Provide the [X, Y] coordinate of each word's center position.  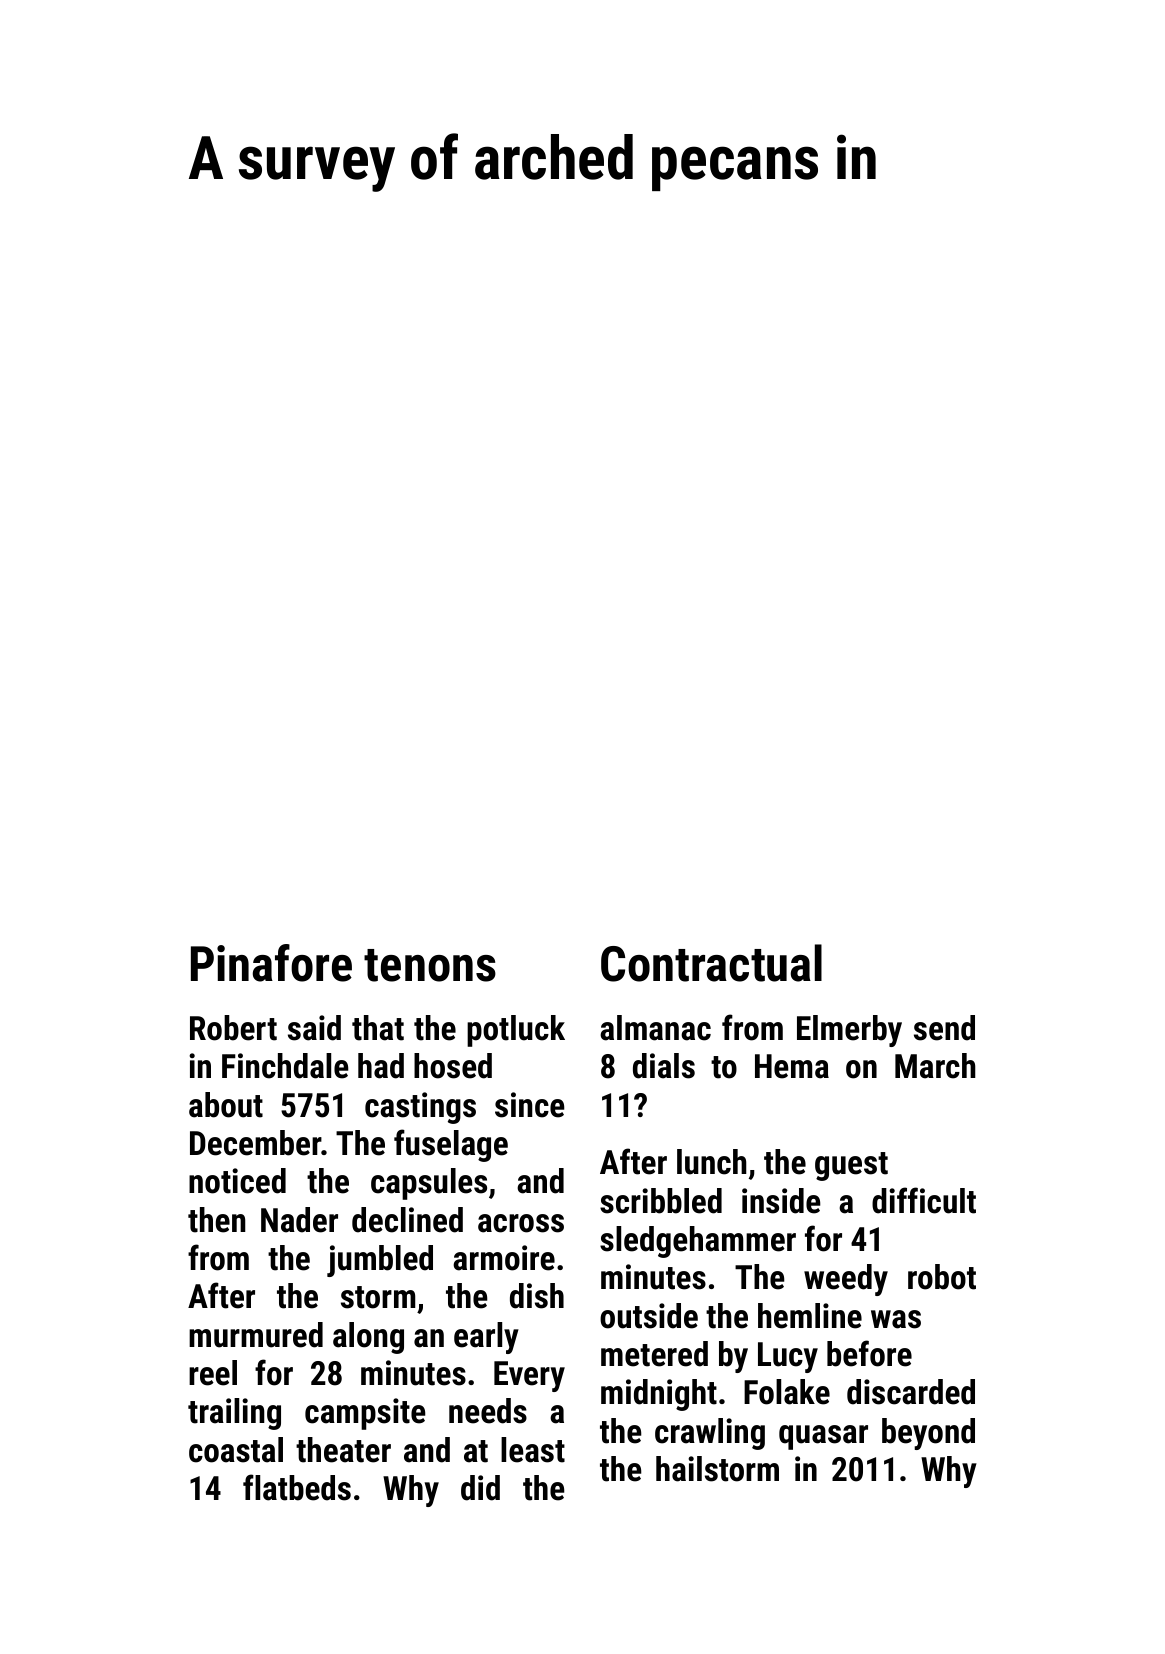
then [217, 1220]
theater [343, 1450]
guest [851, 1166]
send [944, 1028]
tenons [430, 965]
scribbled [661, 1201]
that [378, 1028]
